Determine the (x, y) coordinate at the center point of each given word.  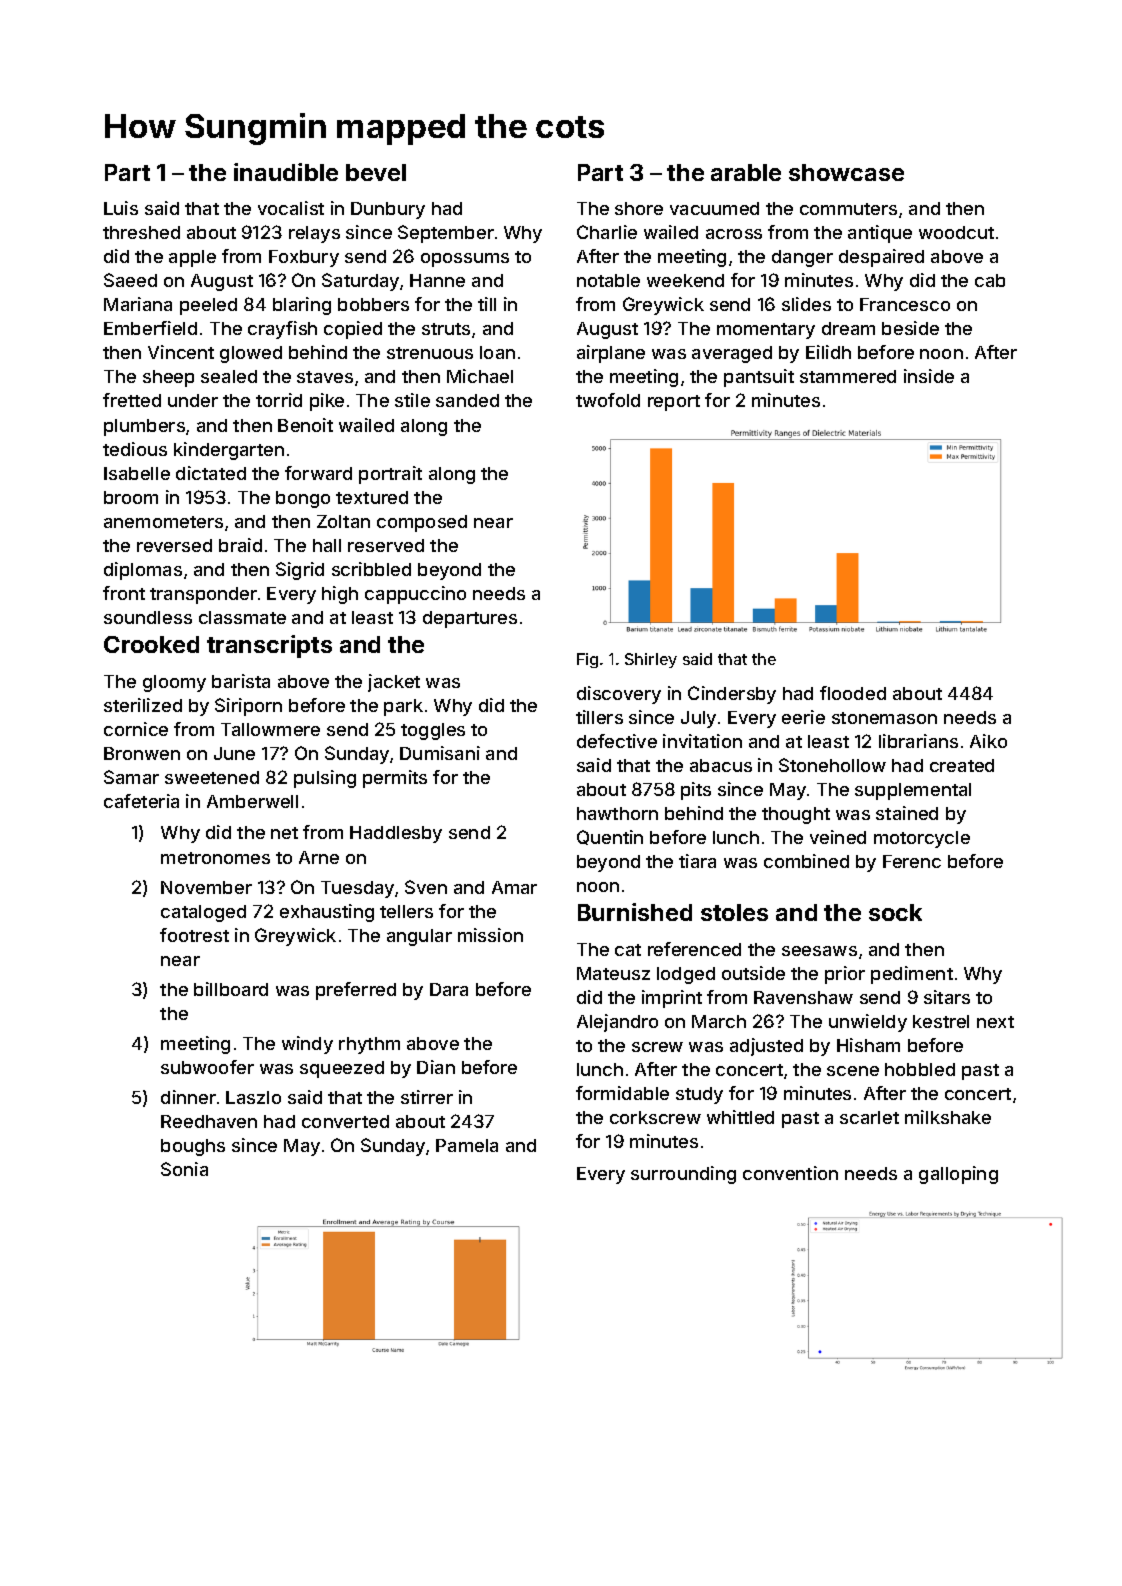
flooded (853, 693)
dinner (188, 1097)
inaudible (286, 172)
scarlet (869, 1117)
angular (419, 937)
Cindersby (732, 695)
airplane (611, 354)
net (284, 833)
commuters (848, 209)
